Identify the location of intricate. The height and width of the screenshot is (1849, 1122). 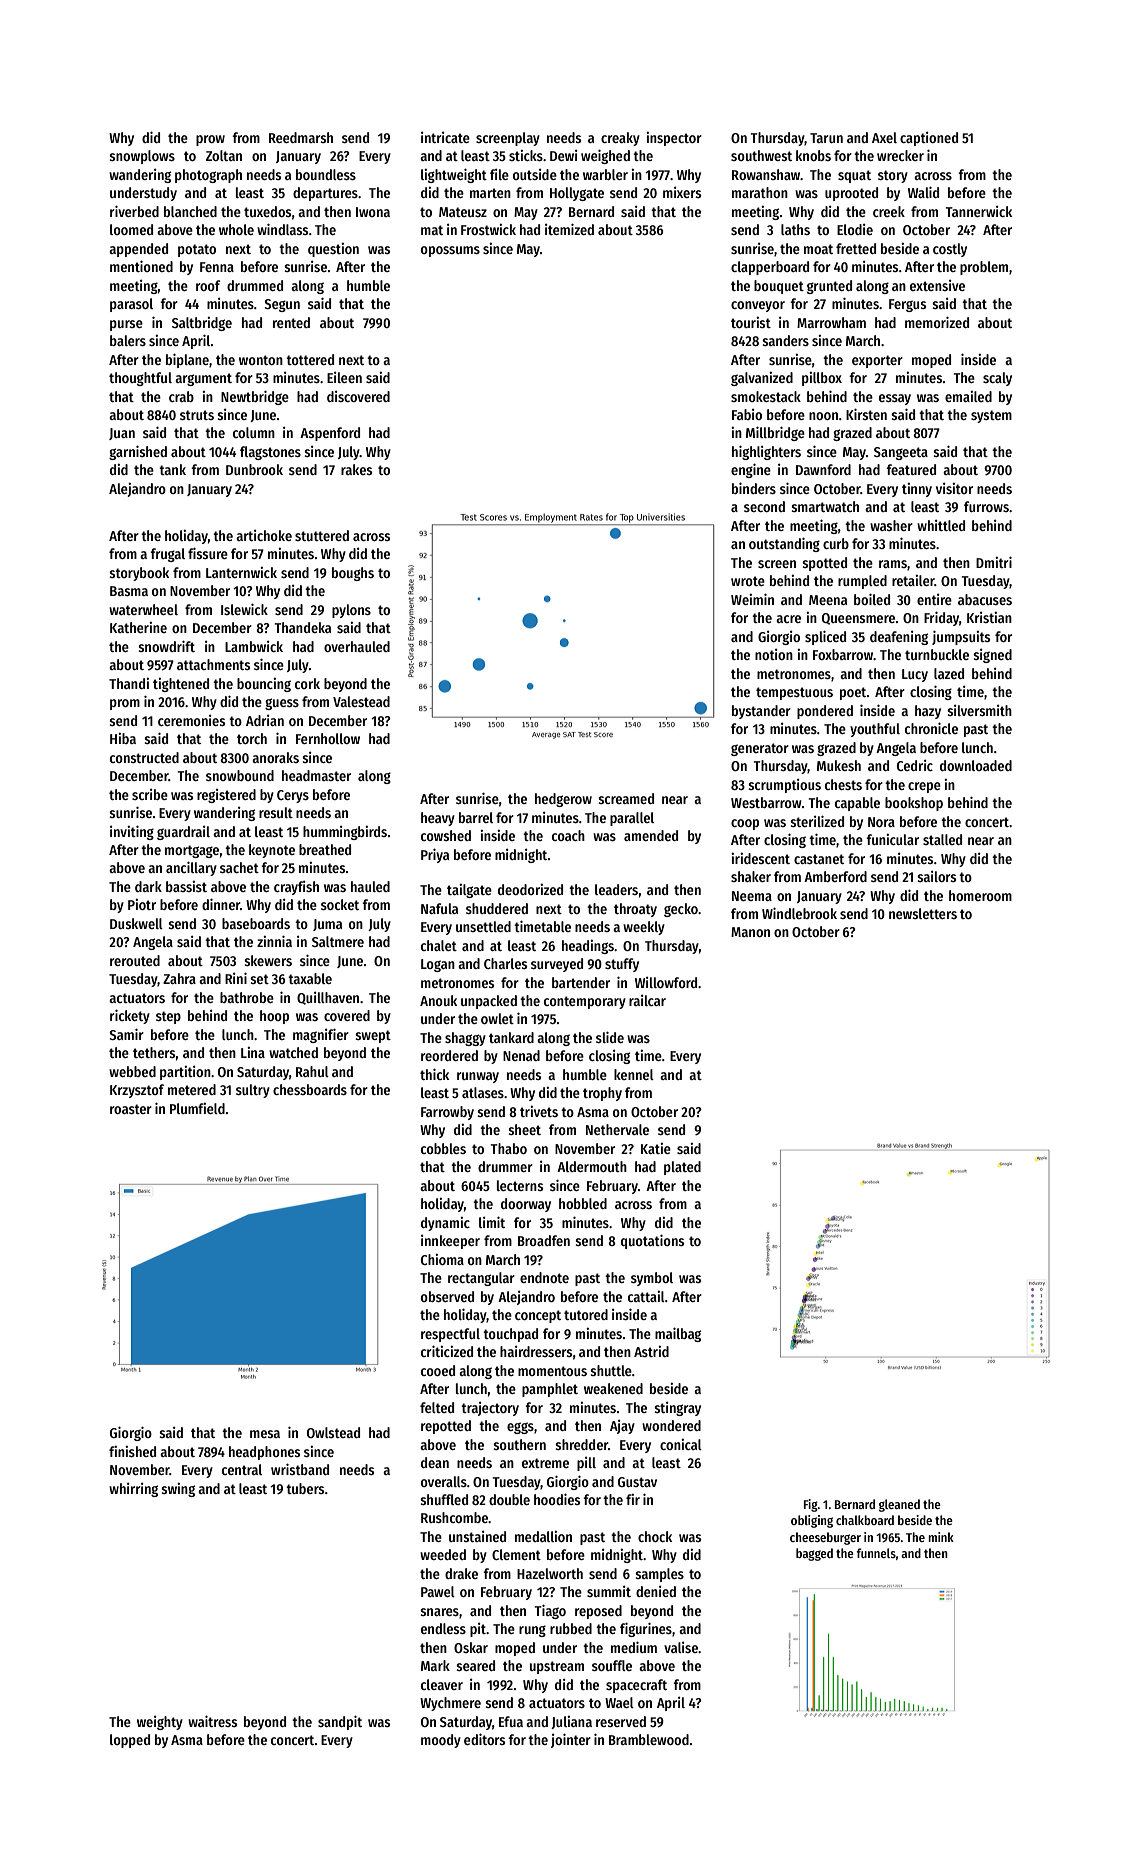
(445, 137).
